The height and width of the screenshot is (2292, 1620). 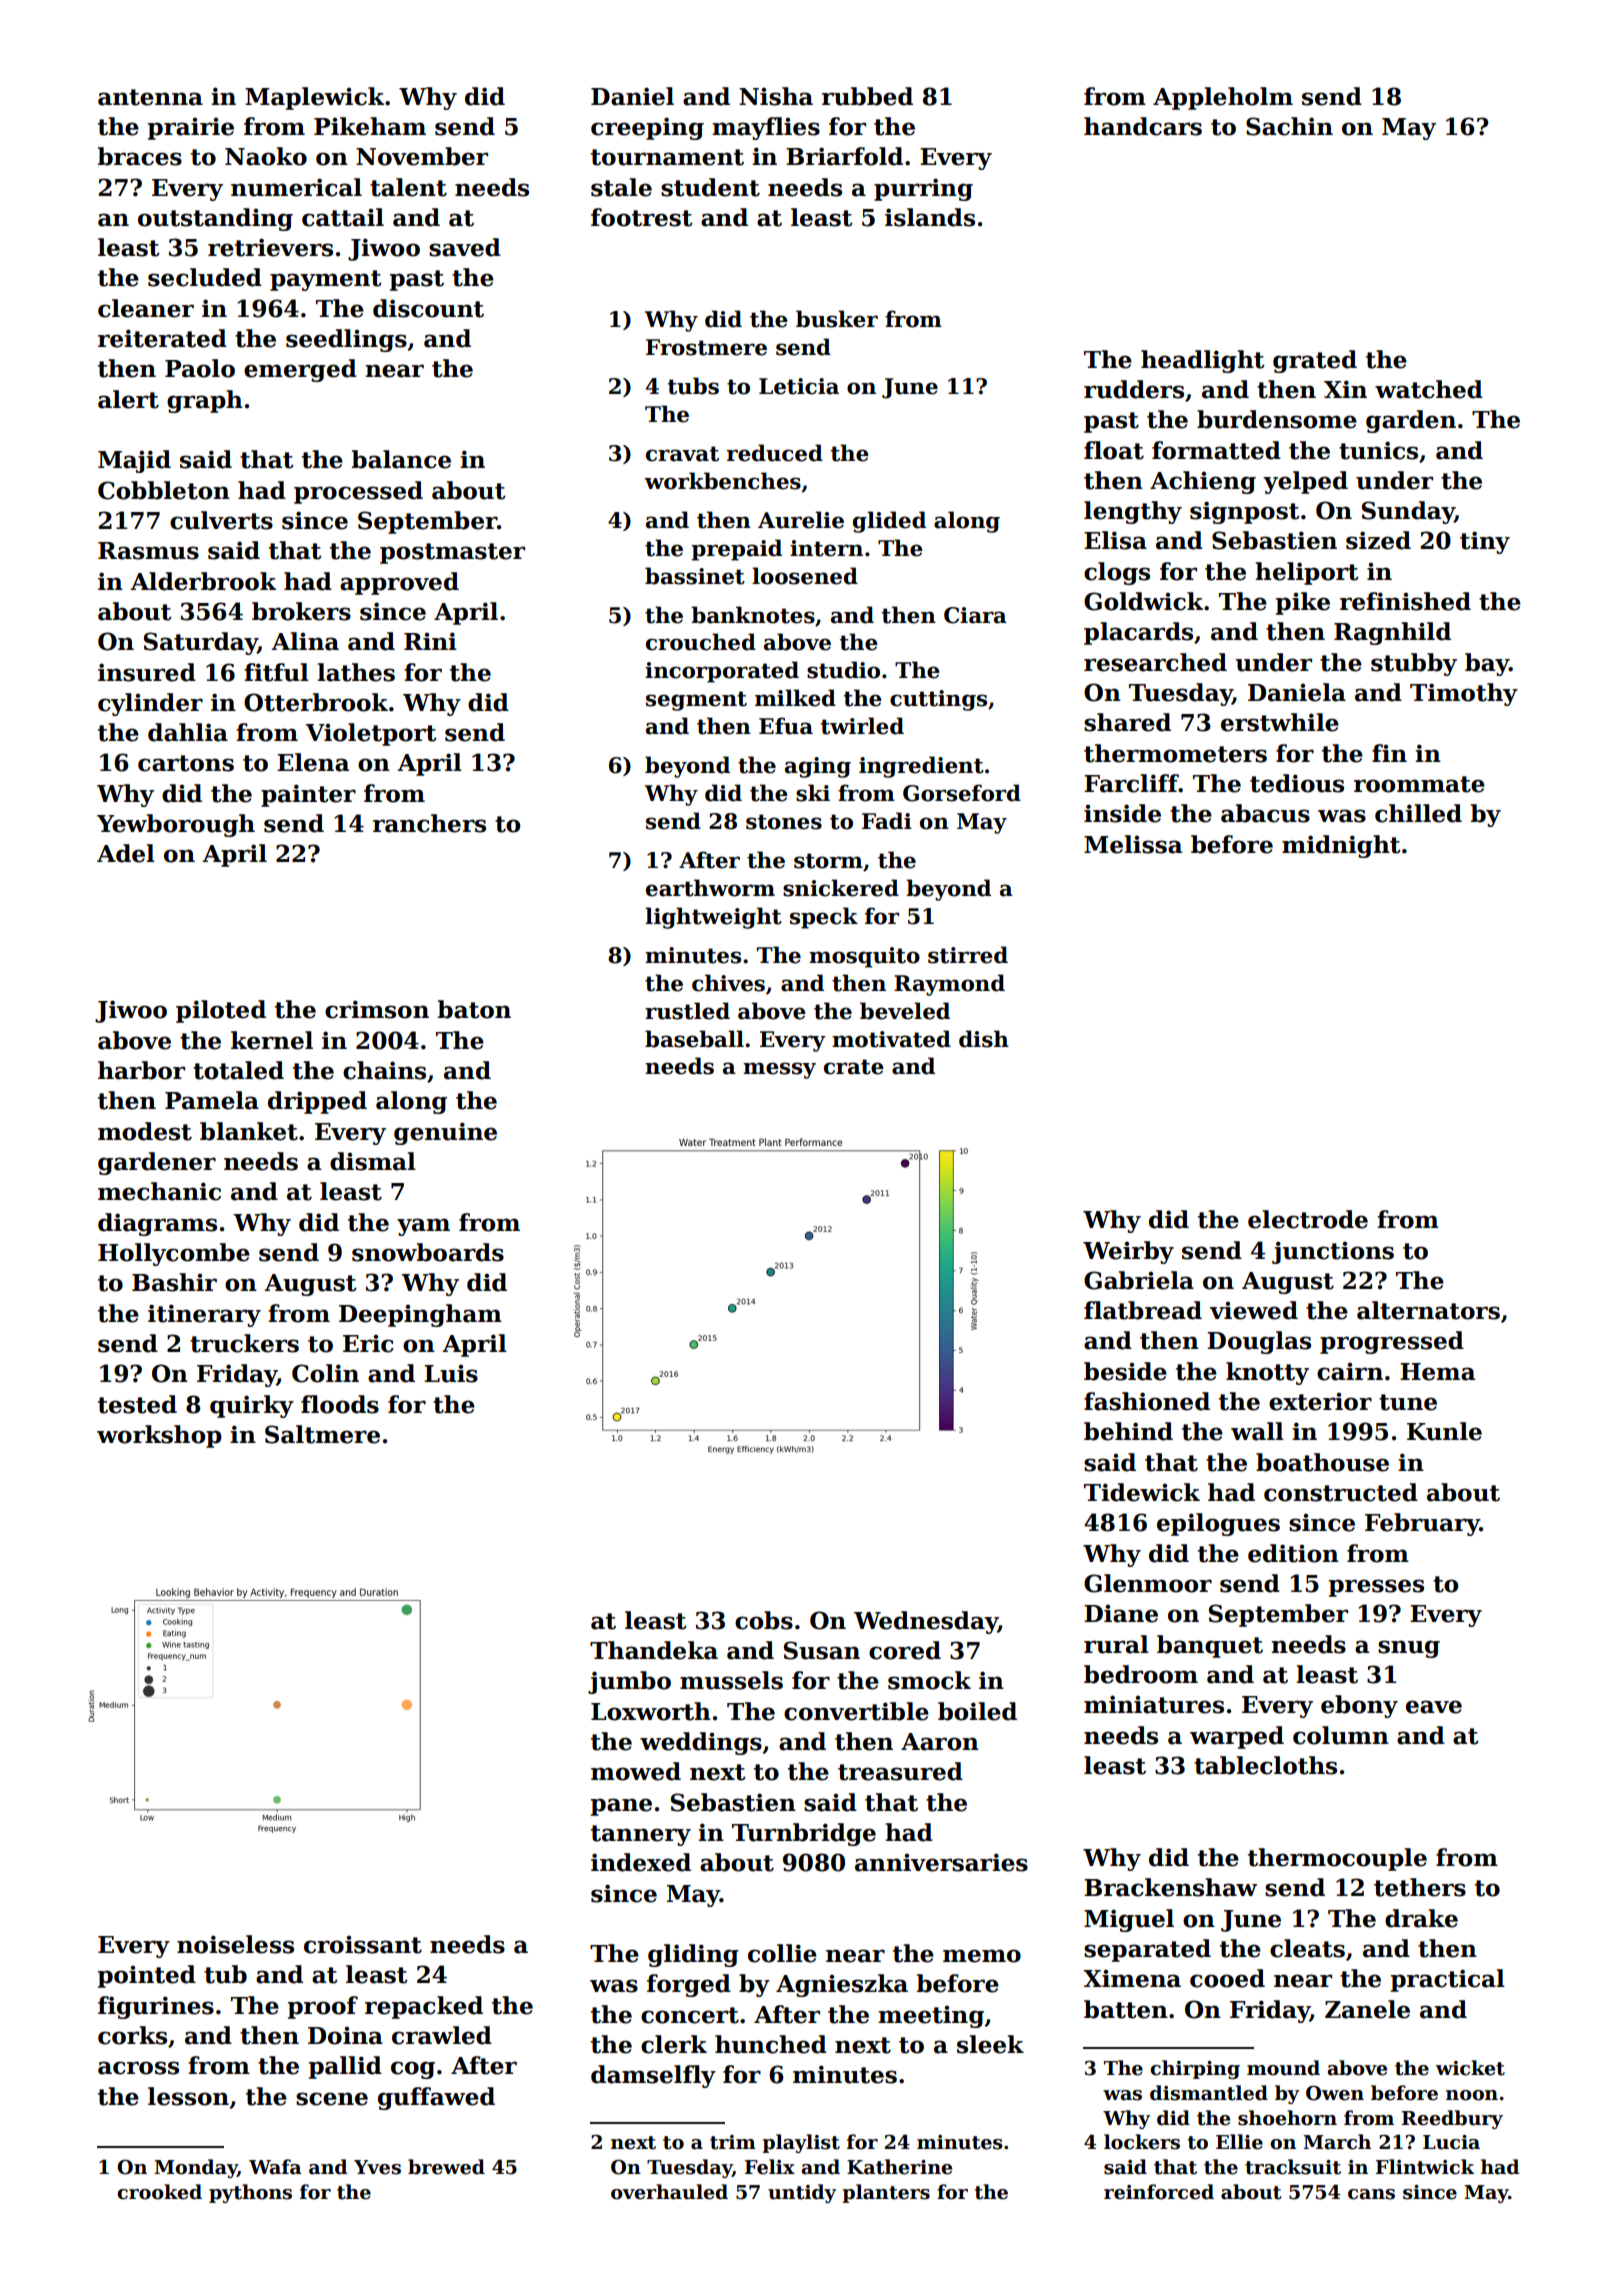 I want to click on Bashir, so click(x=174, y=1282).
